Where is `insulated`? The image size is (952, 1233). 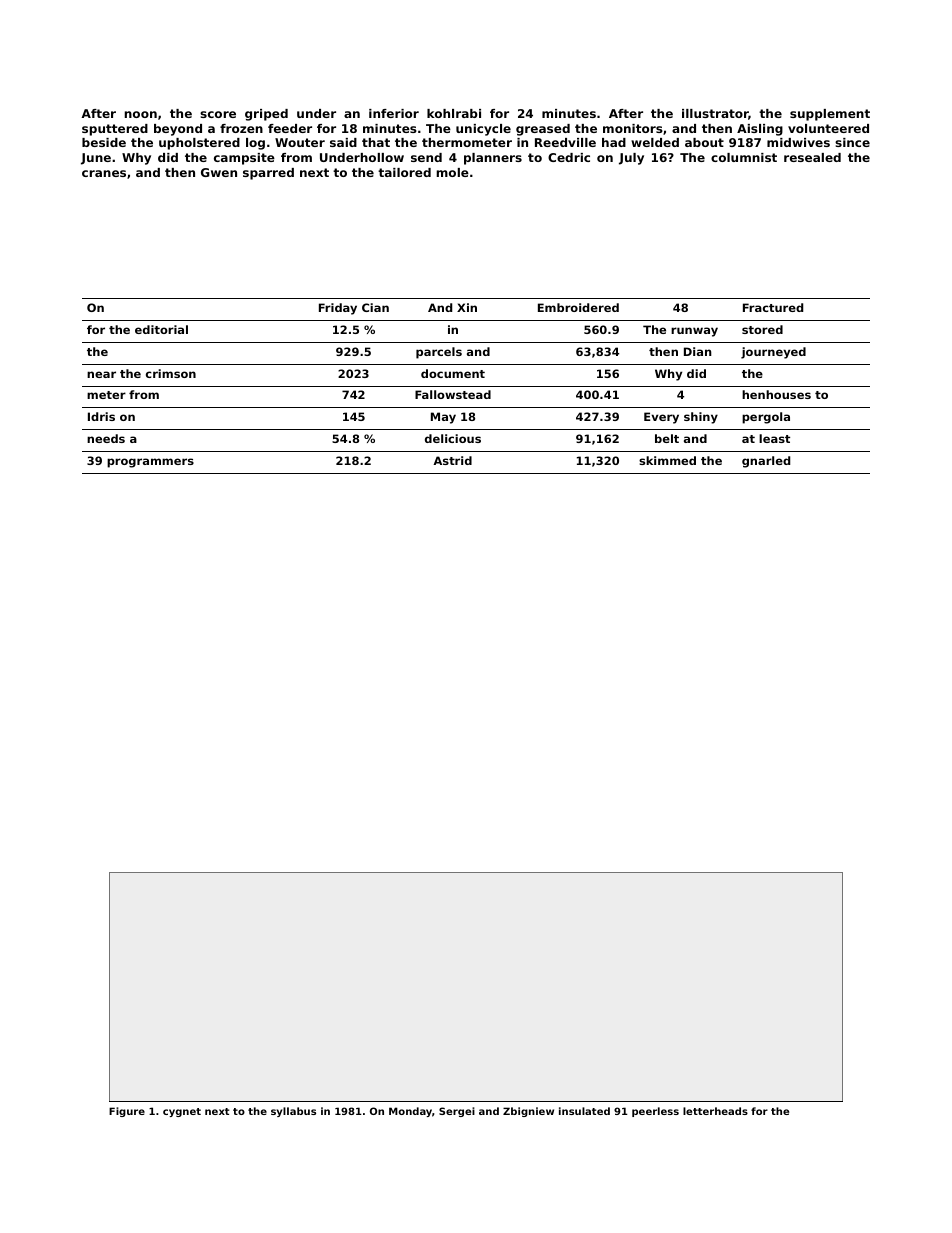 insulated is located at coordinates (584, 1111).
